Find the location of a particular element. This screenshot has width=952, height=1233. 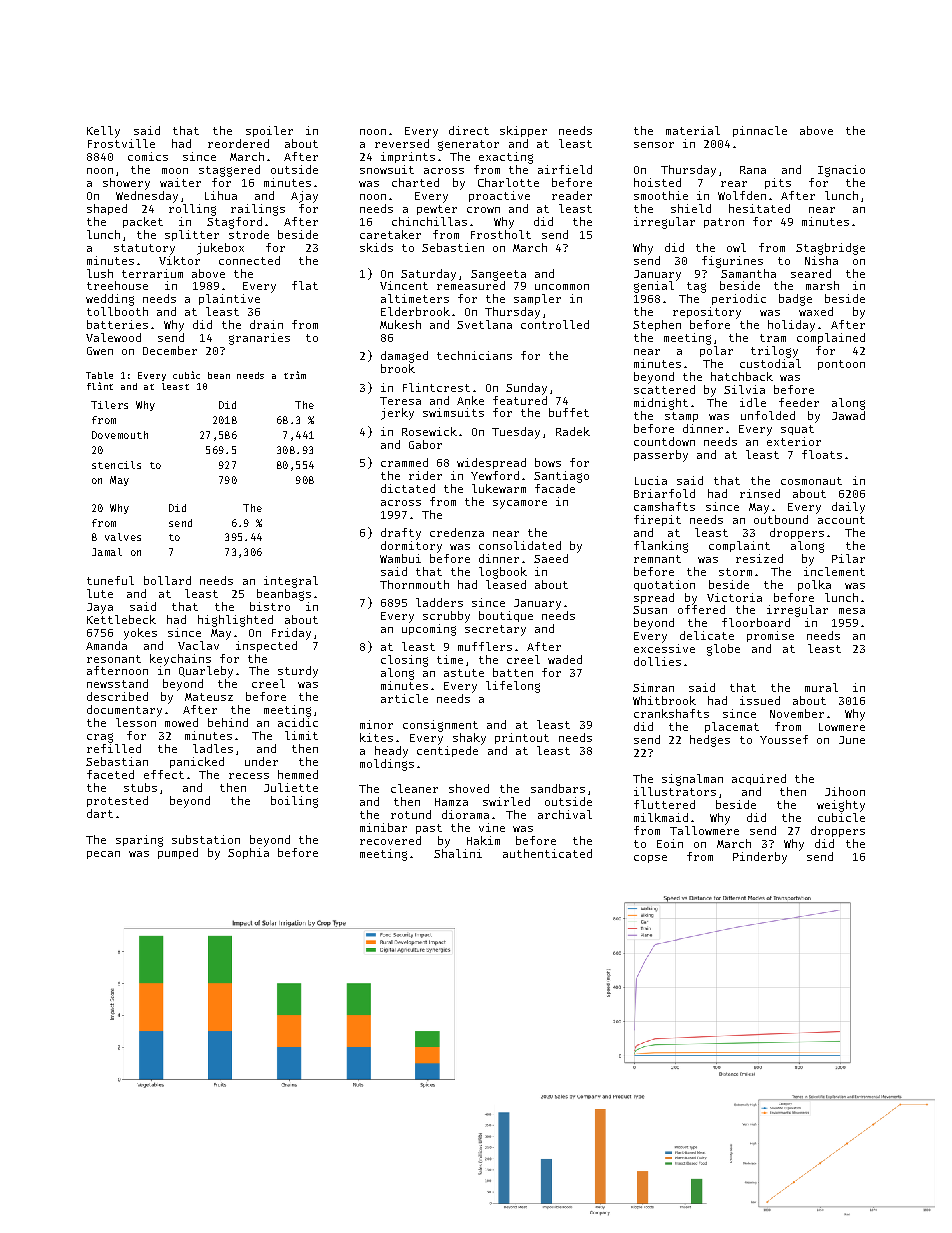

Sebastian is located at coordinates (117, 761).
